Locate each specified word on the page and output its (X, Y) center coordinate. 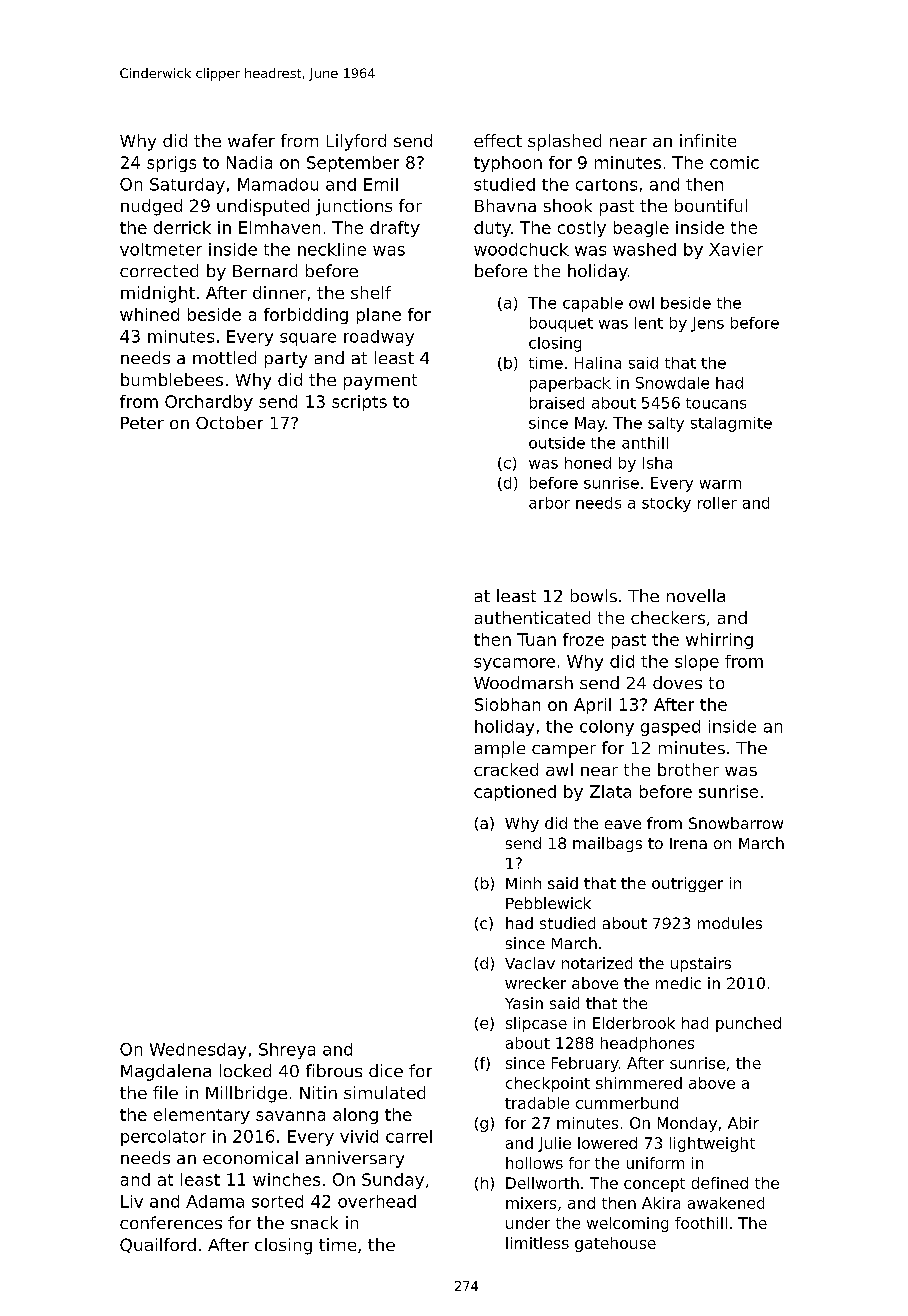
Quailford (158, 1245)
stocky (666, 504)
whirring (719, 641)
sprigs (171, 164)
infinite (708, 140)
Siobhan (507, 704)
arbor (549, 503)
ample (500, 749)
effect (498, 140)
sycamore (514, 664)
